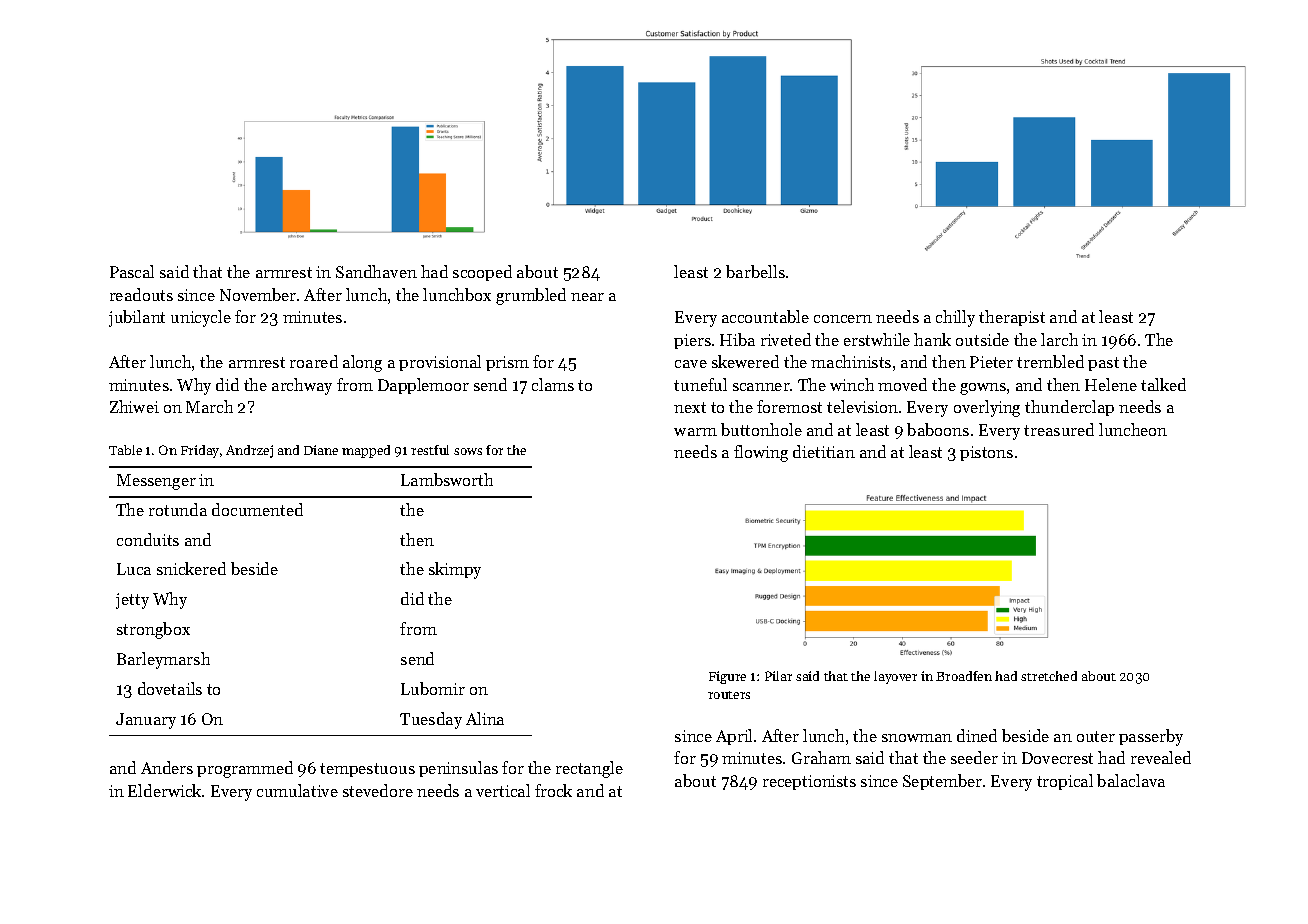 The image size is (1308, 924). I want to click on dietitian, so click(824, 451).
